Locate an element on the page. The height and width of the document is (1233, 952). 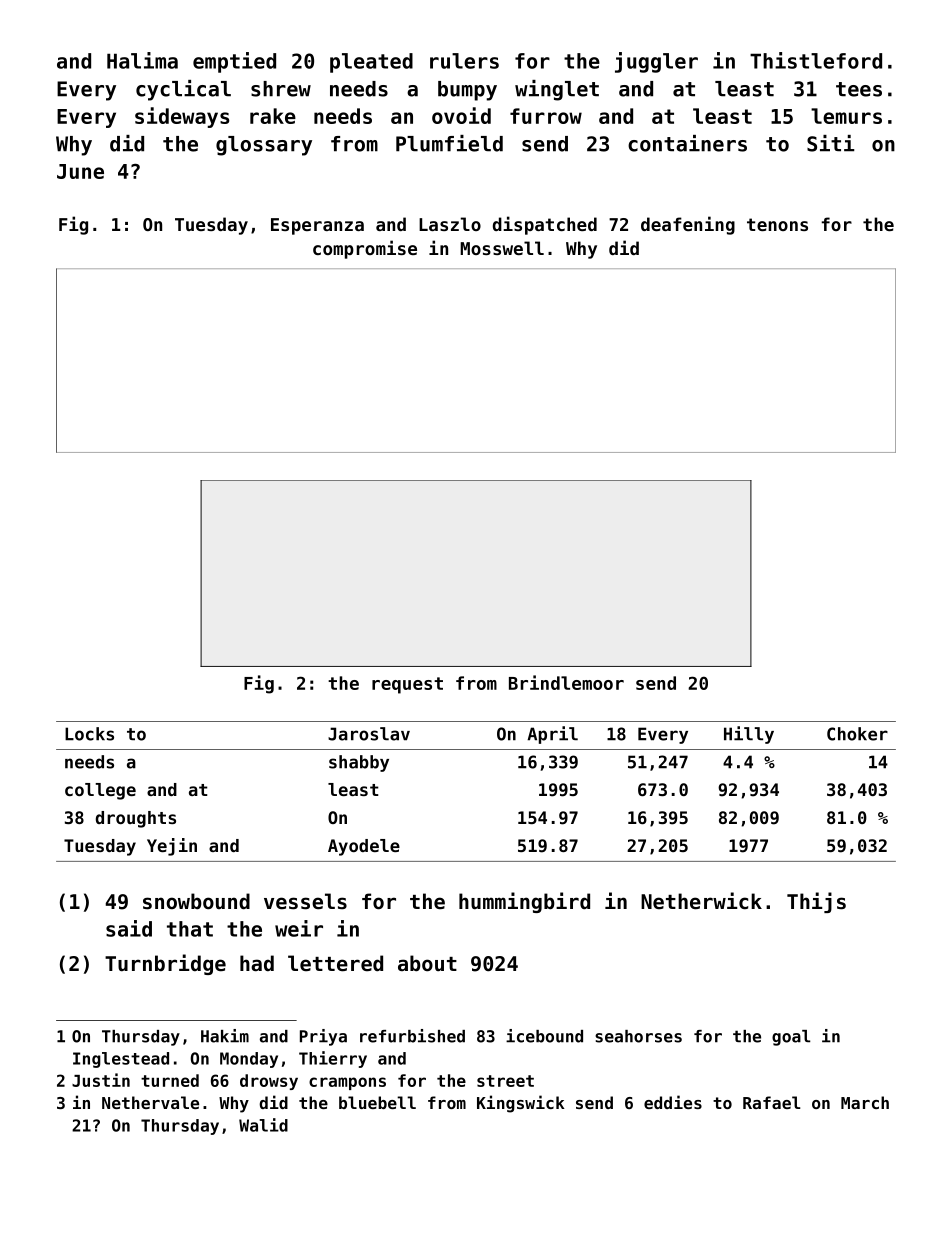
Hilly is located at coordinates (749, 735).
